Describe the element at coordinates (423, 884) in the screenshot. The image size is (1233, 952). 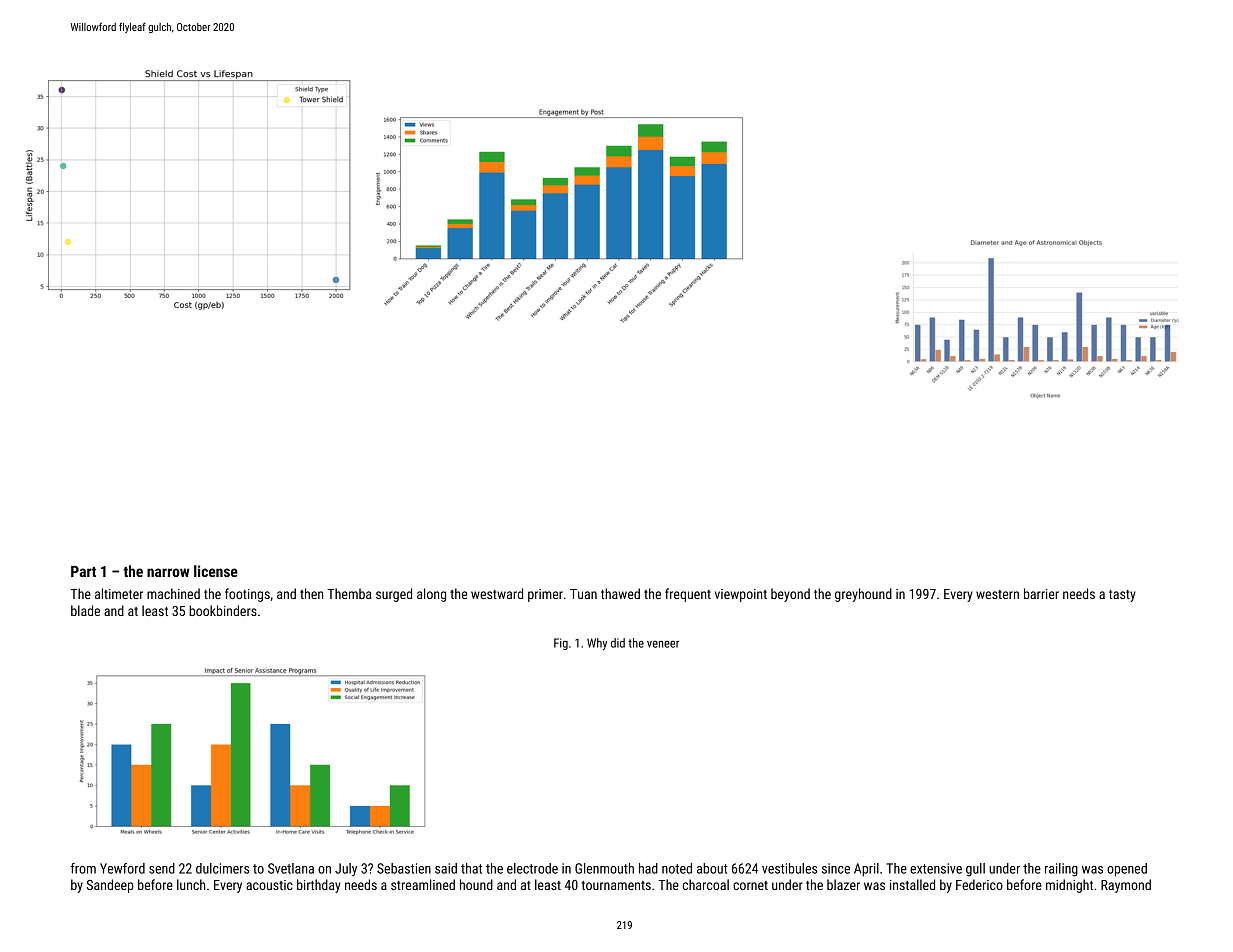
I see `streamlined` at that location.
